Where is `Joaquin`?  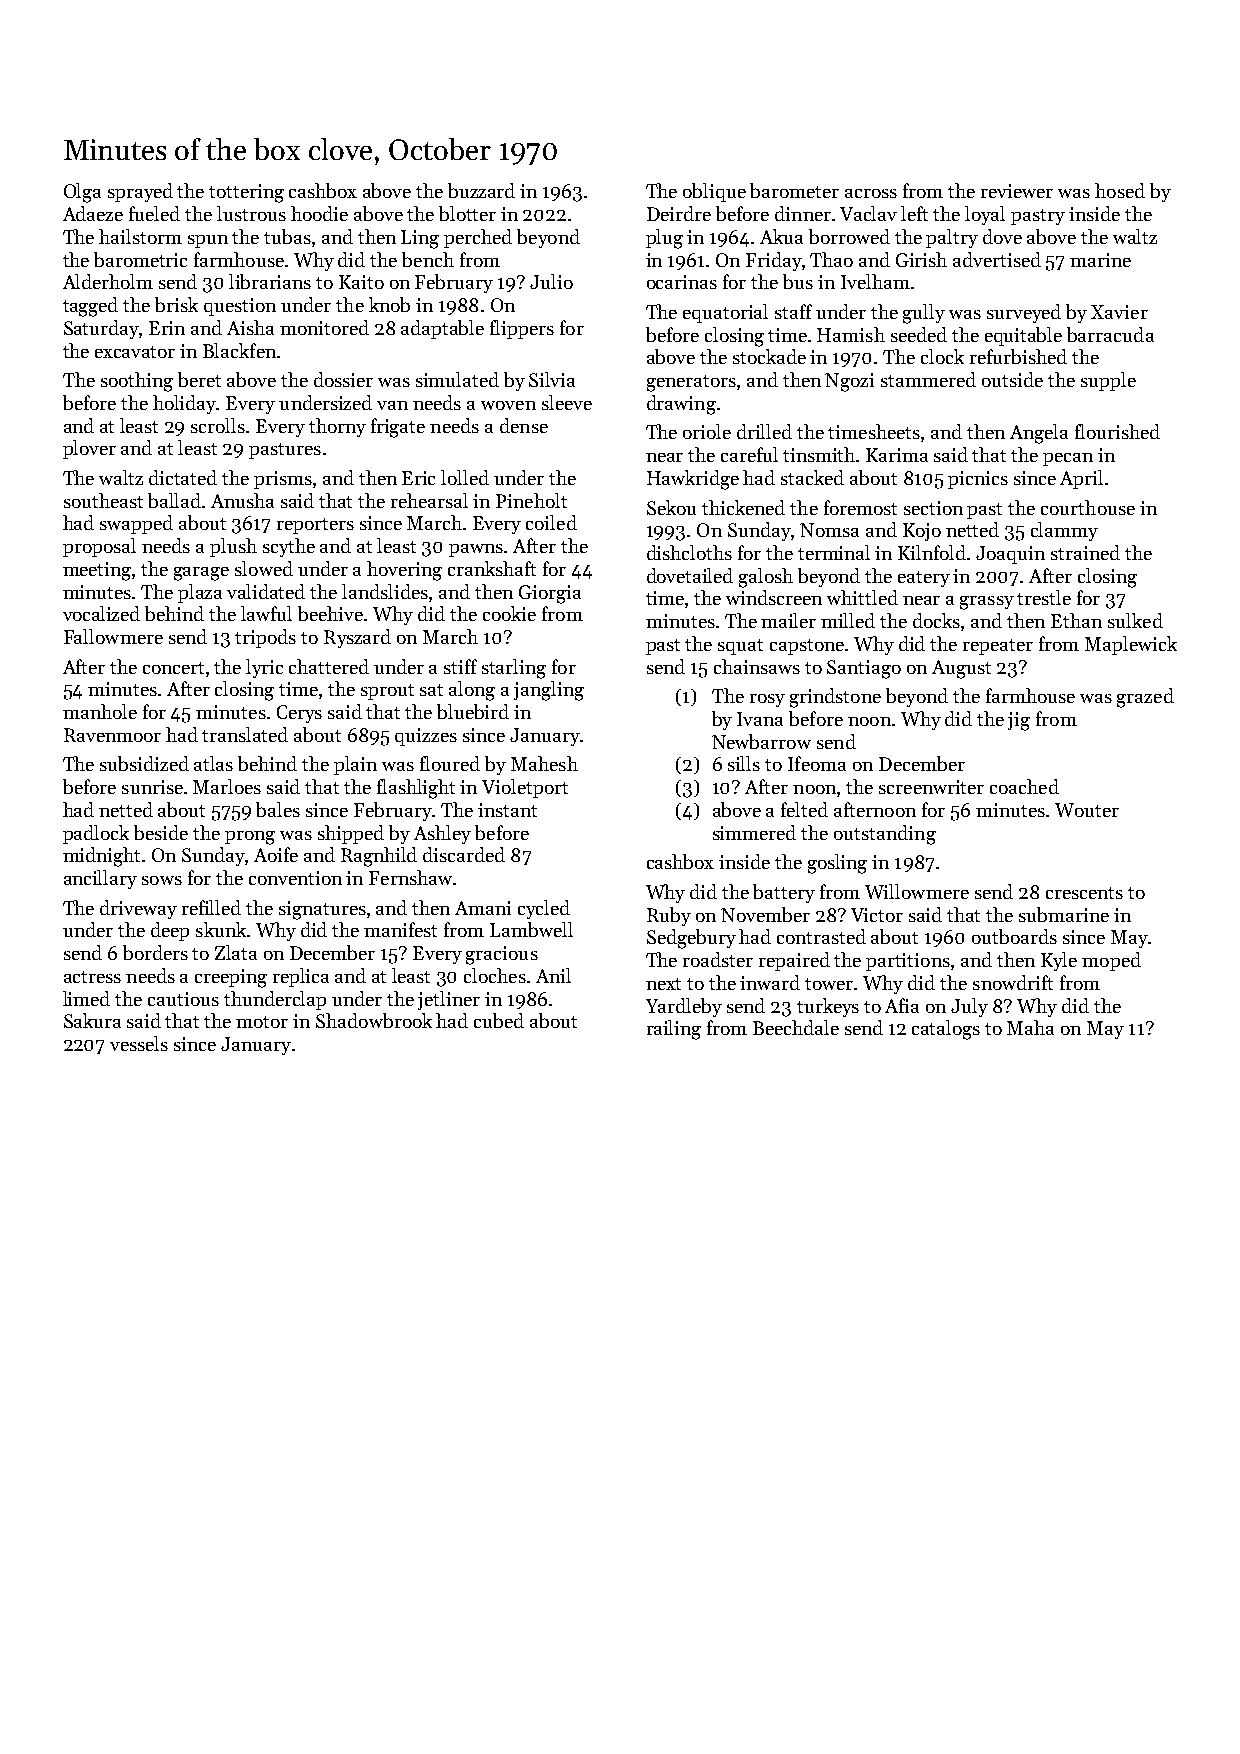
Joaquin is located at coordinates (1010, 555).
